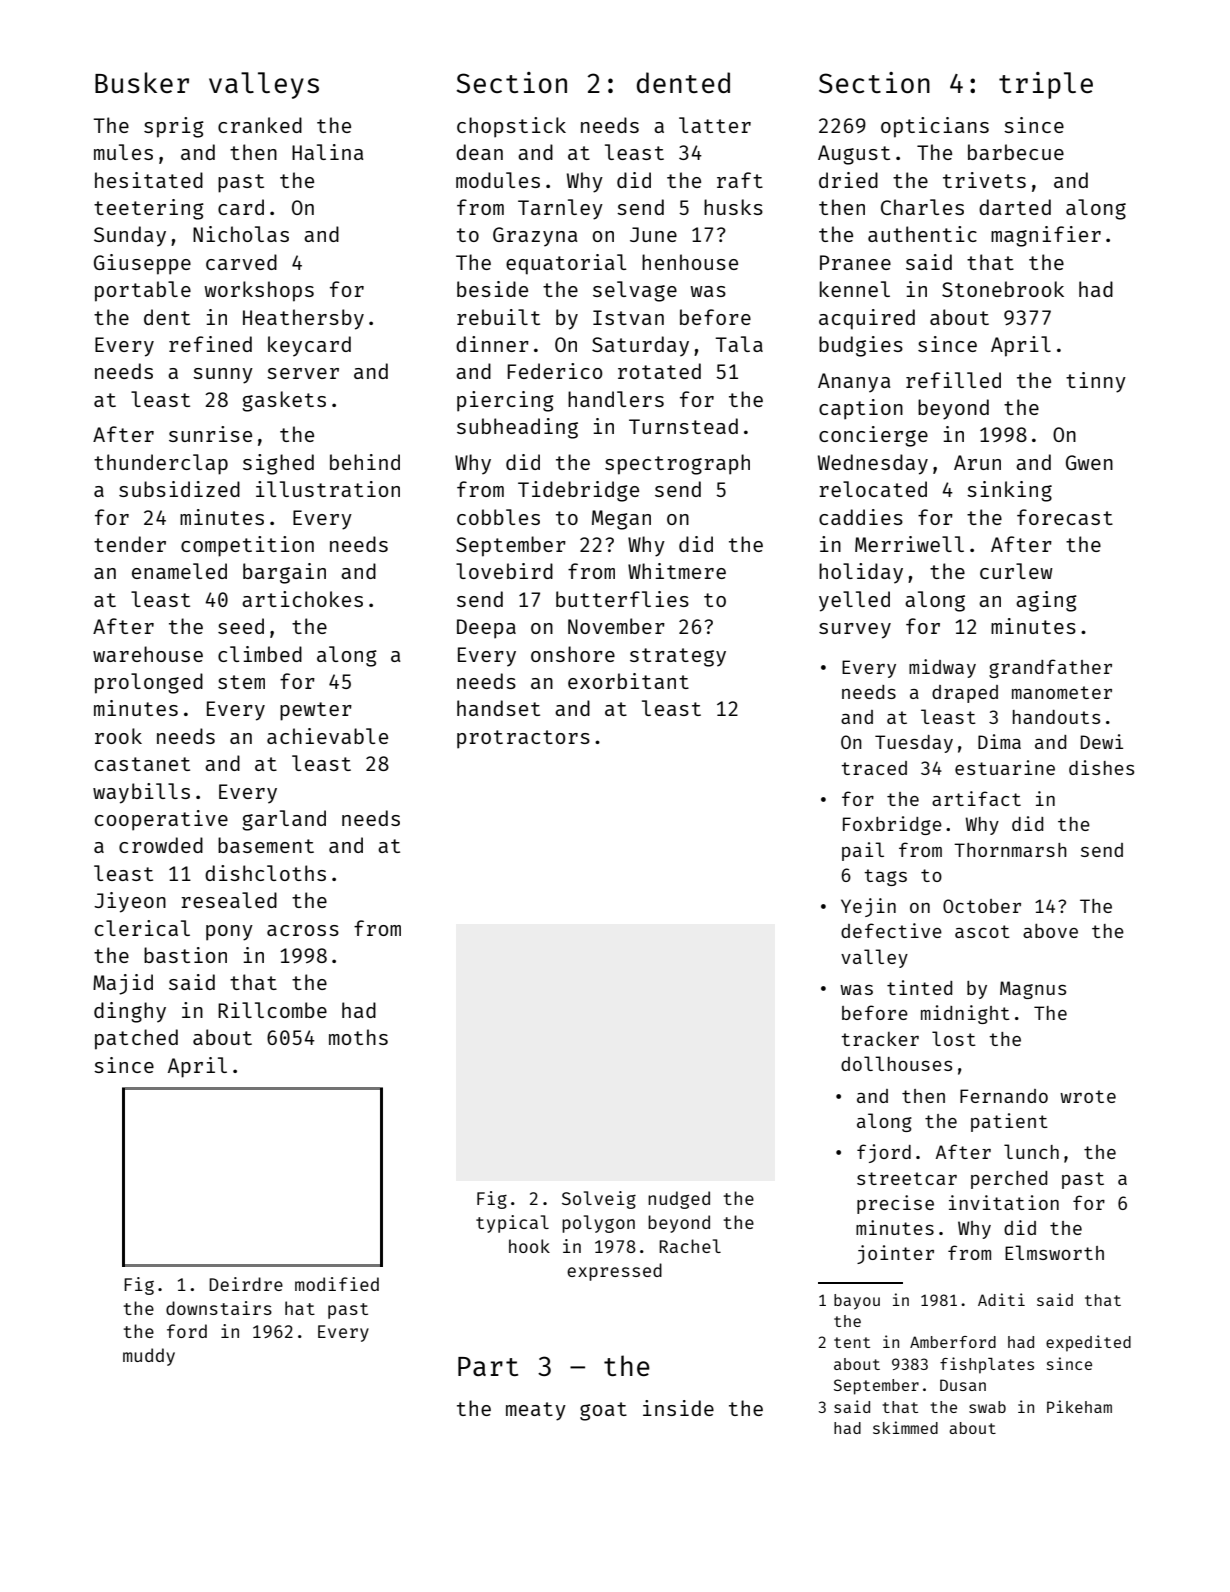  What do you see at coordinates (488, 1366) in the screenshot?
I see `Part` at bounding box center [488, 1366].
